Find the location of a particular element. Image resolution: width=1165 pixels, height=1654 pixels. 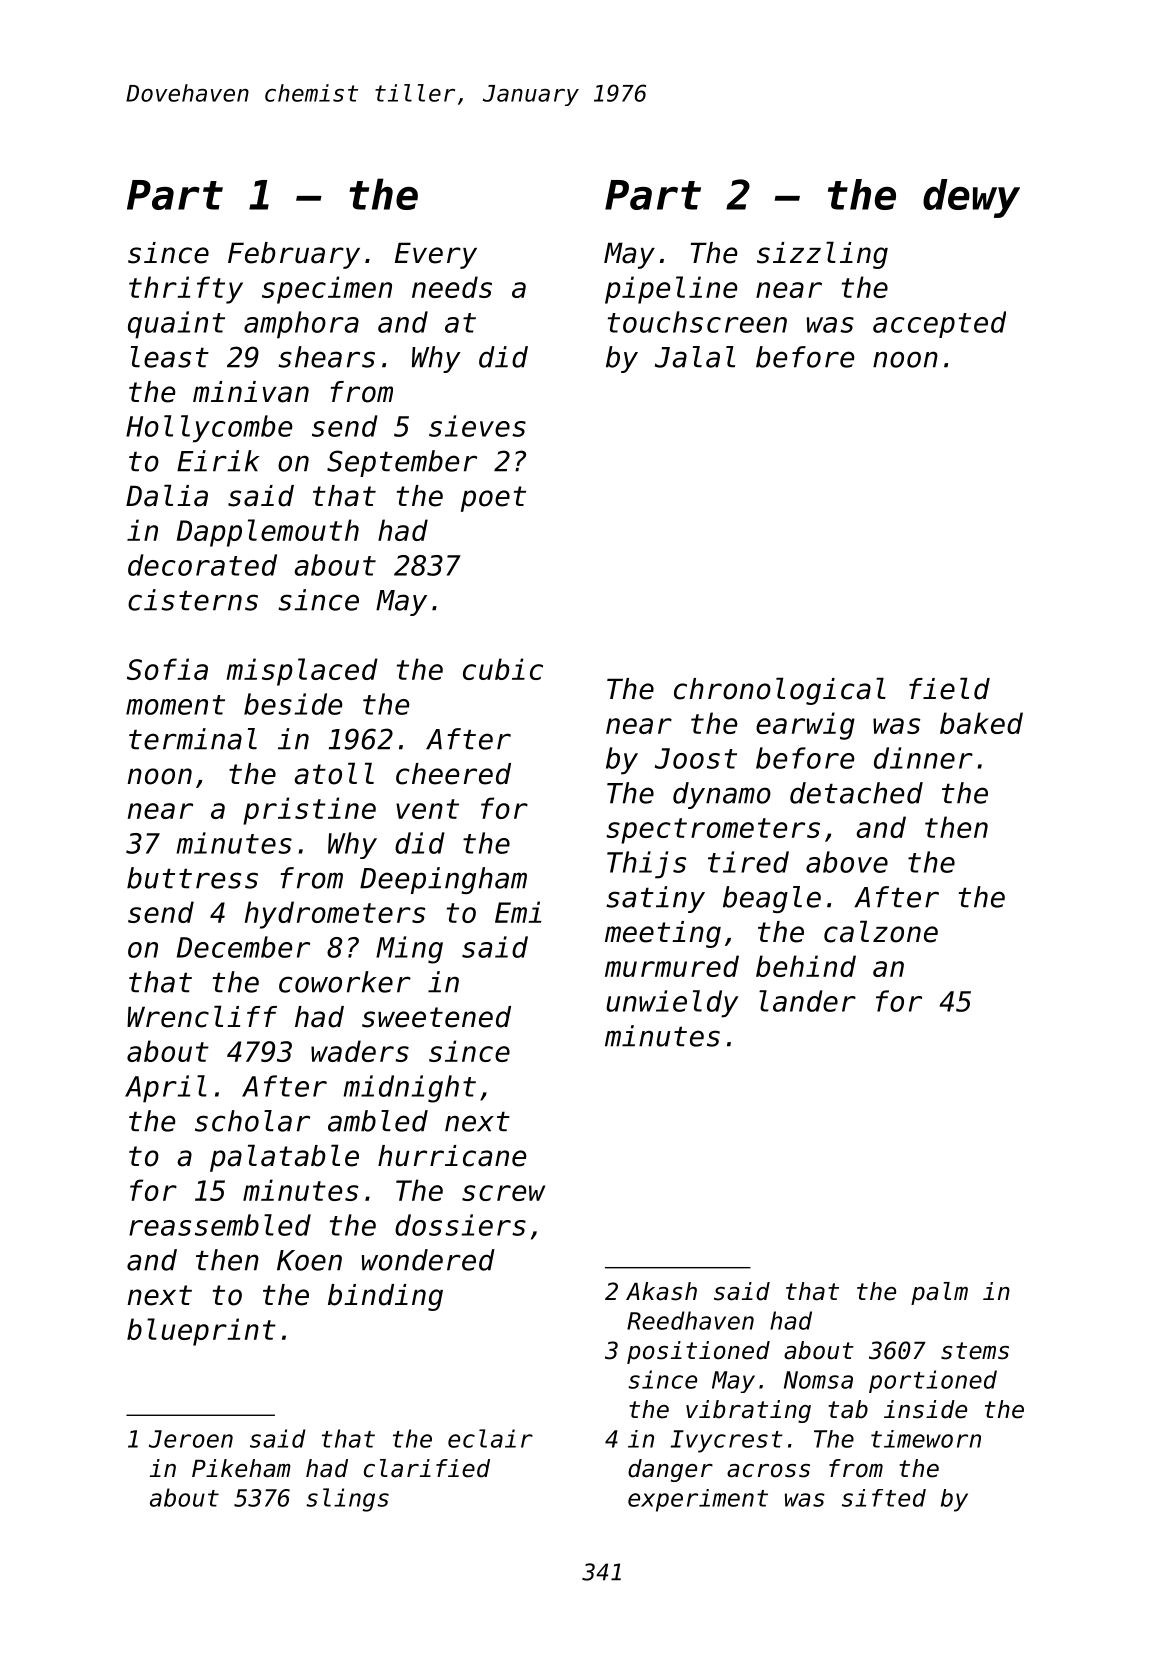

Pikeham is located at coordinates (241, 1468).
